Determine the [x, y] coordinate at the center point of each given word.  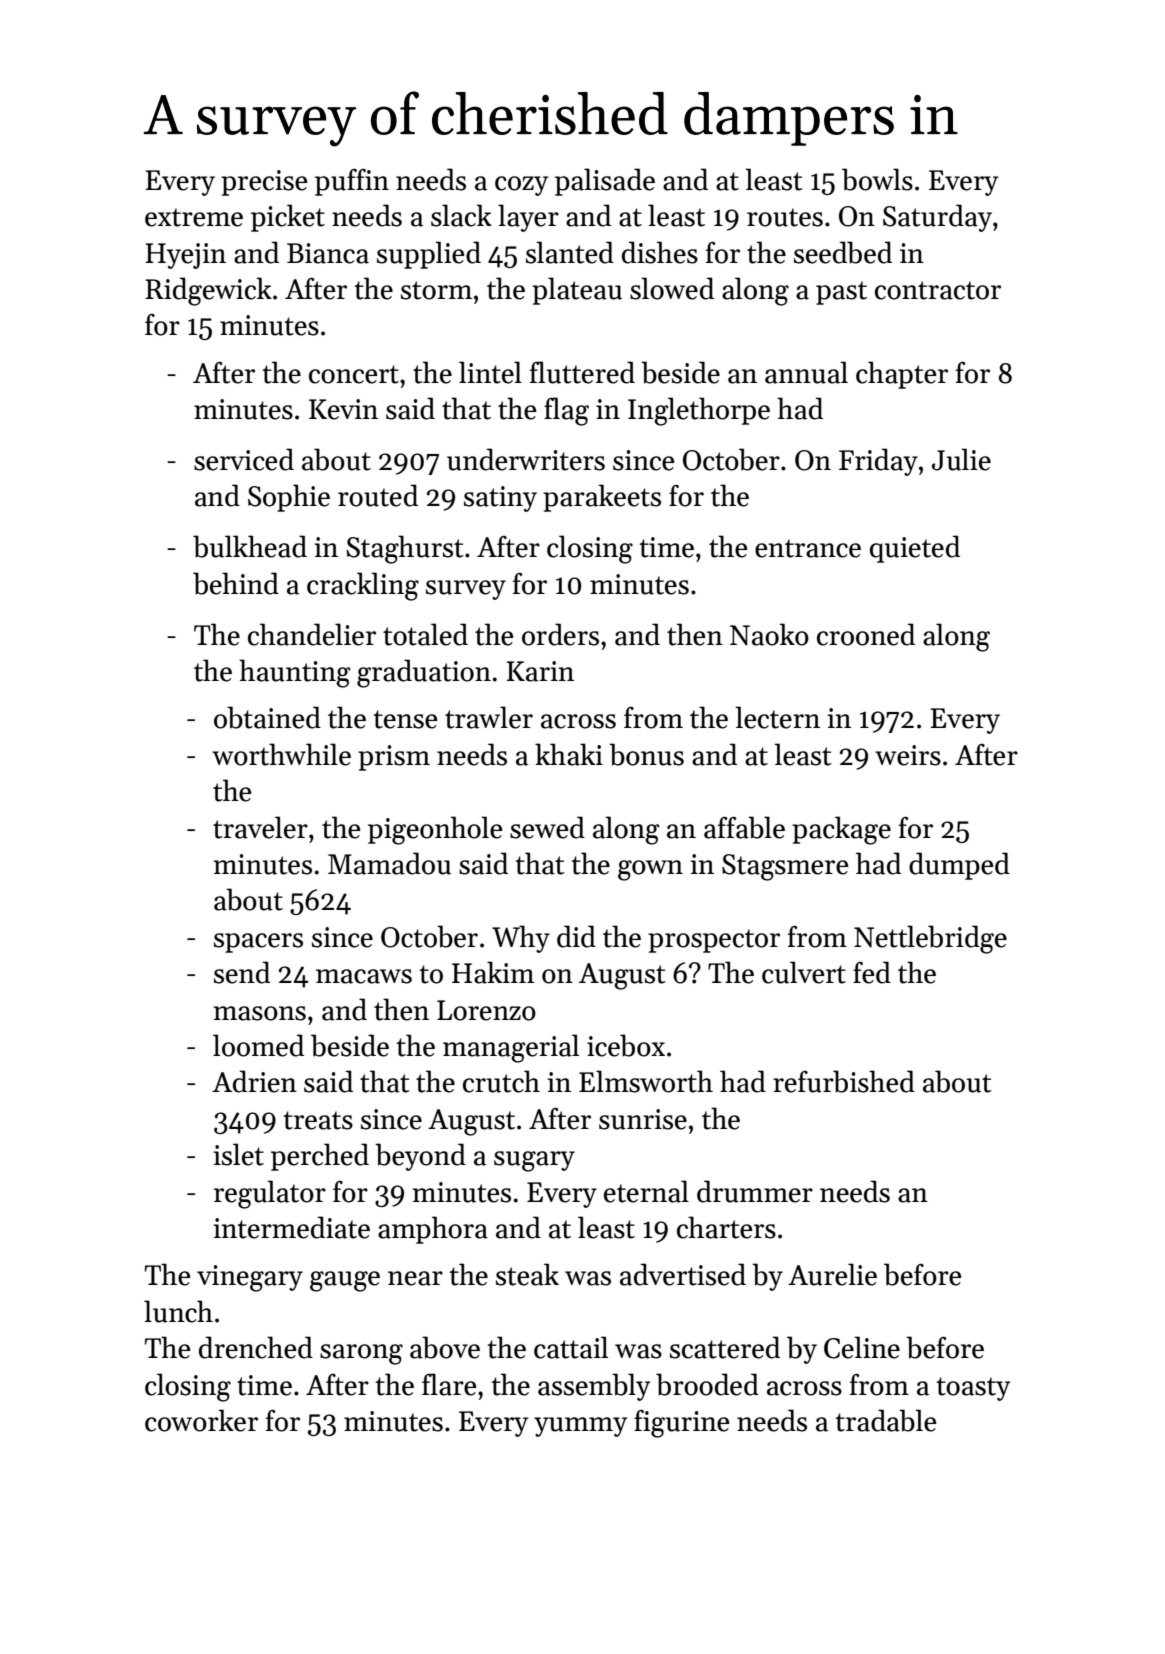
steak [527, 1274]
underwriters [526, 459]
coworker [201, 1420]
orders [560, 634]
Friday [878, 462]
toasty [974, 1389]
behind [236, 583]
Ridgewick [208, 291]
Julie [961, 459]
